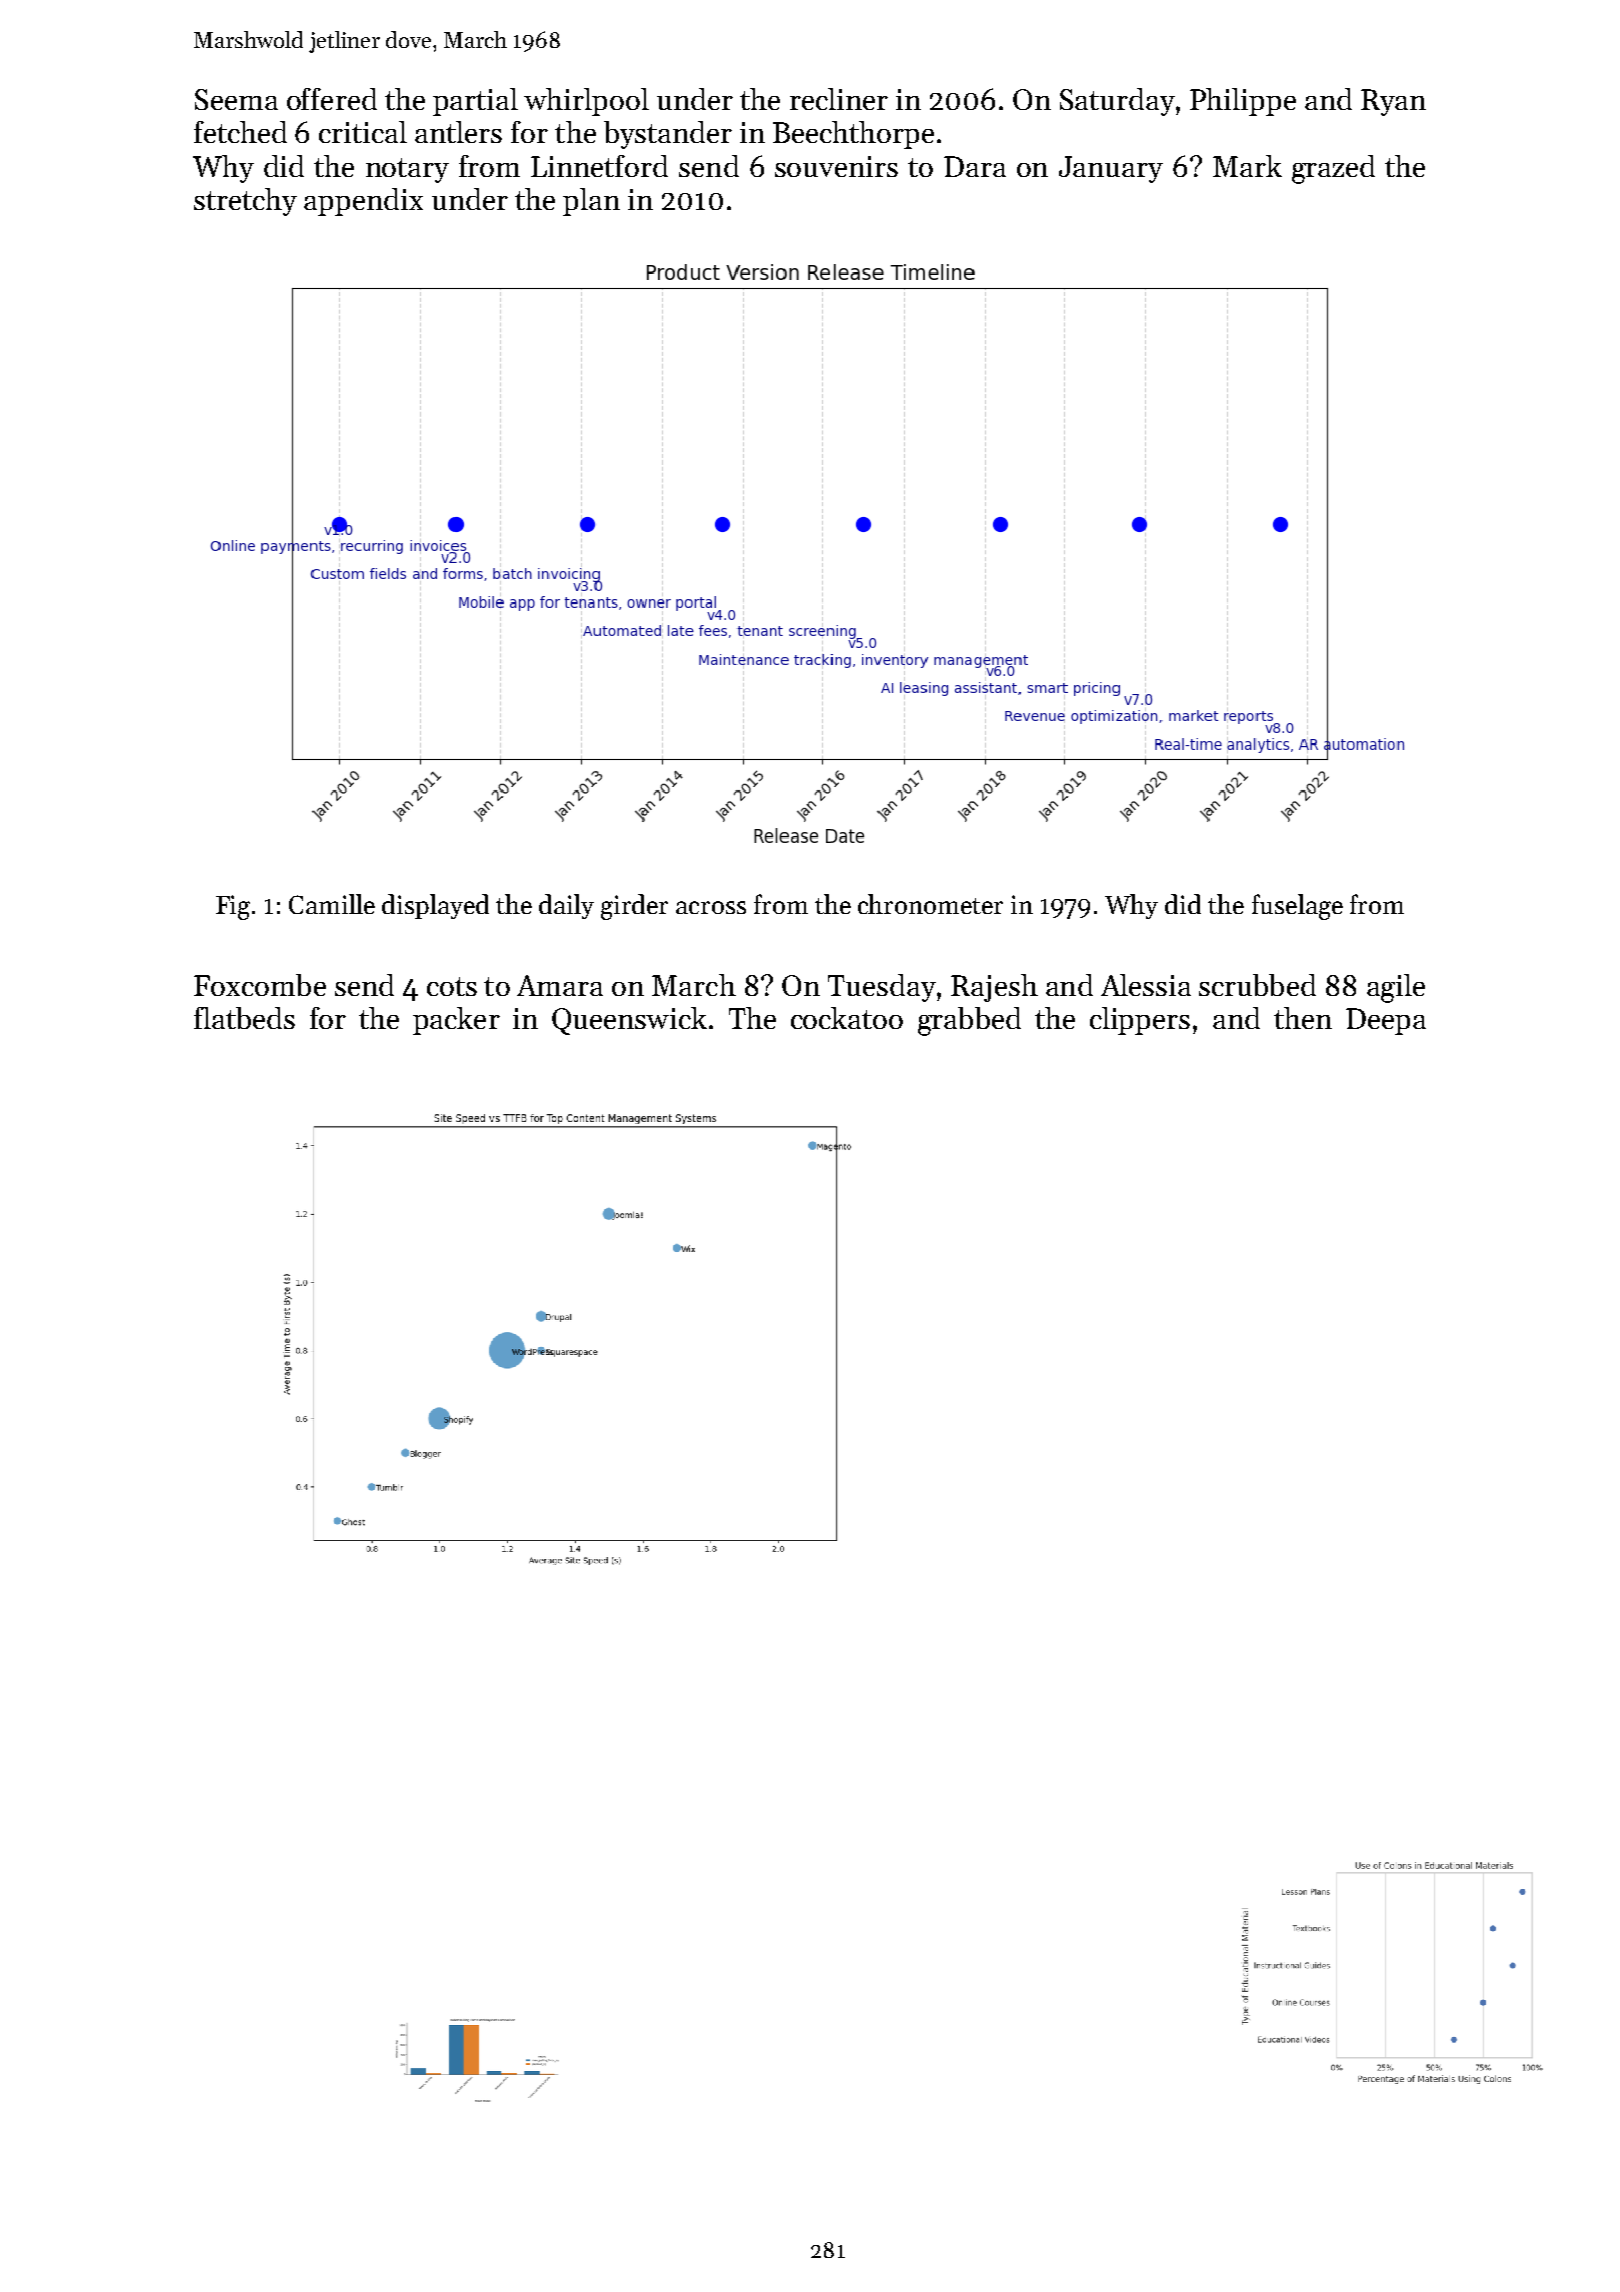 The image size is (1620, 2292). Describe the element at coordinates (475, 102) in the image. I see `partial` at that location.
